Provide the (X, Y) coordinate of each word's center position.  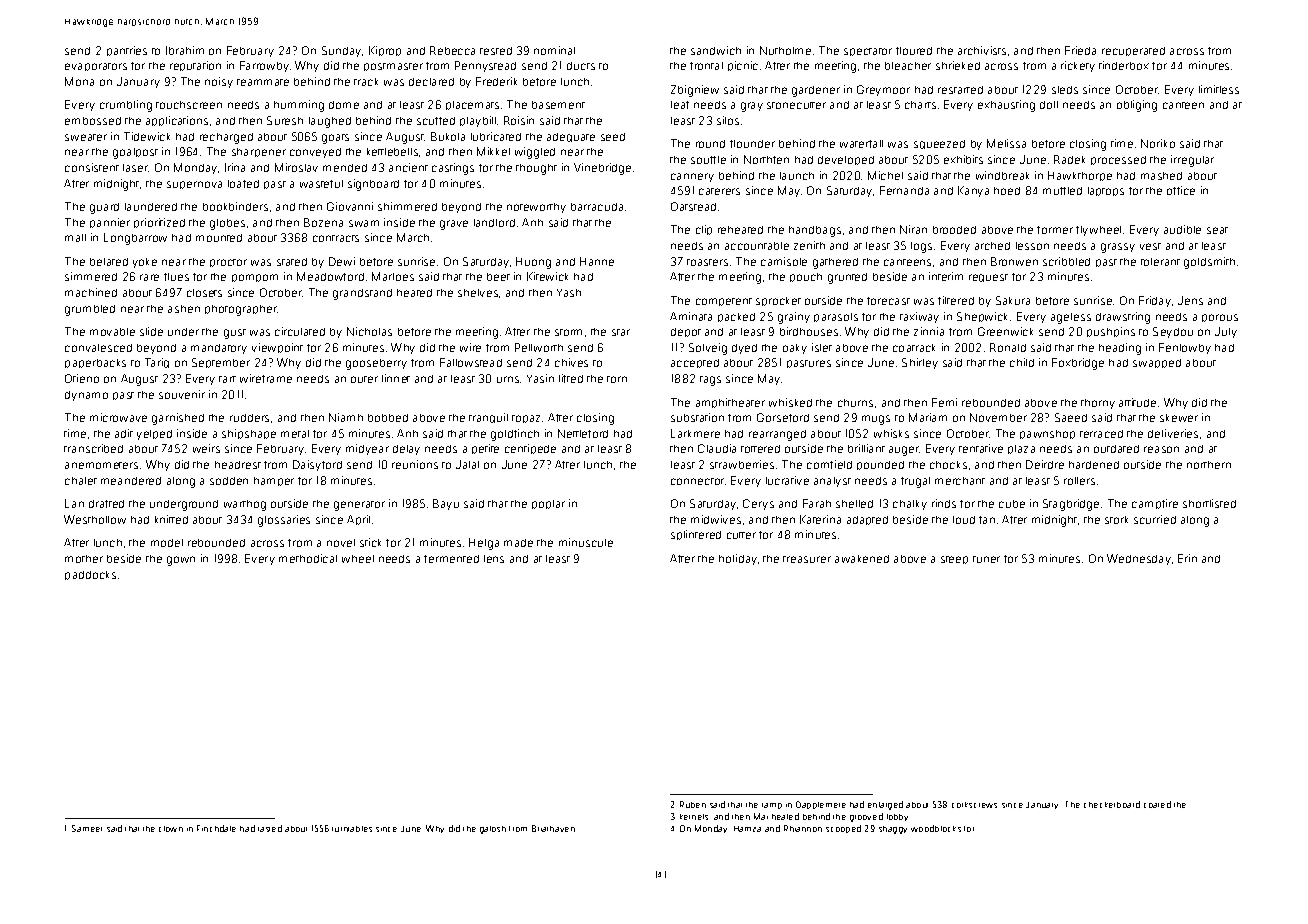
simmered (91, 276)
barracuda (597, 207)
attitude (1137, 402)
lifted (571, 378)
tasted (270, 828)
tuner (986, 559)
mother (84, 559)
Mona (79, 81)
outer (364, 379)
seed (613, 137)
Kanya (973, 191)
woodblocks (936, 828)
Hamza (747, 829)
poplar (548, 504)
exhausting (1006, 106)
